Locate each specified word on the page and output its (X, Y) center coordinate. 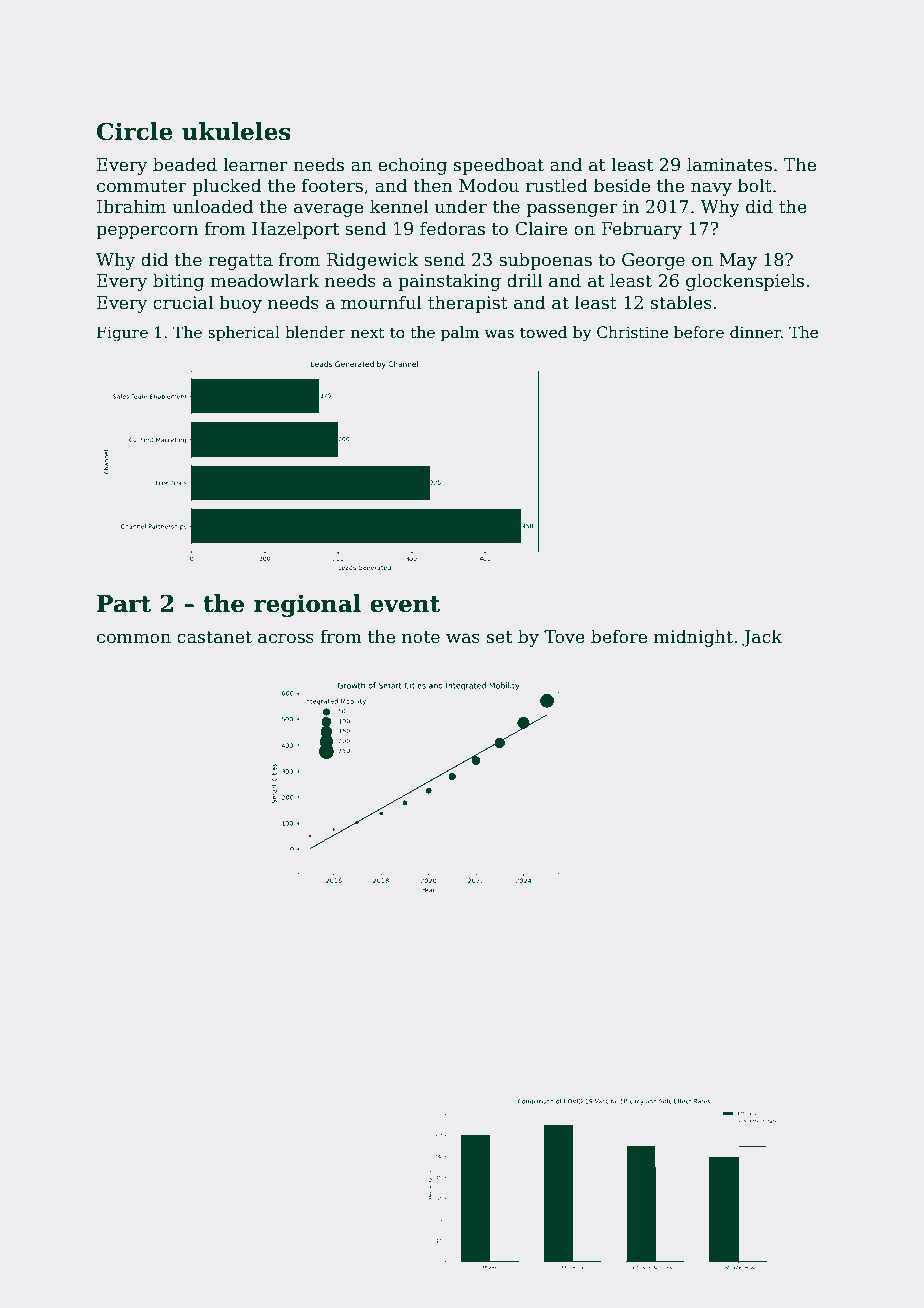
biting (178, 282)
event (405, 604)
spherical (244, 333)
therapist (468, 304)
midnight (693, 638)
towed (543, 332)
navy (711, 189)
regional (307, 605)
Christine (632, 332)
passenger (572, 210)
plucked (227, 187)
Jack (762, 638)
